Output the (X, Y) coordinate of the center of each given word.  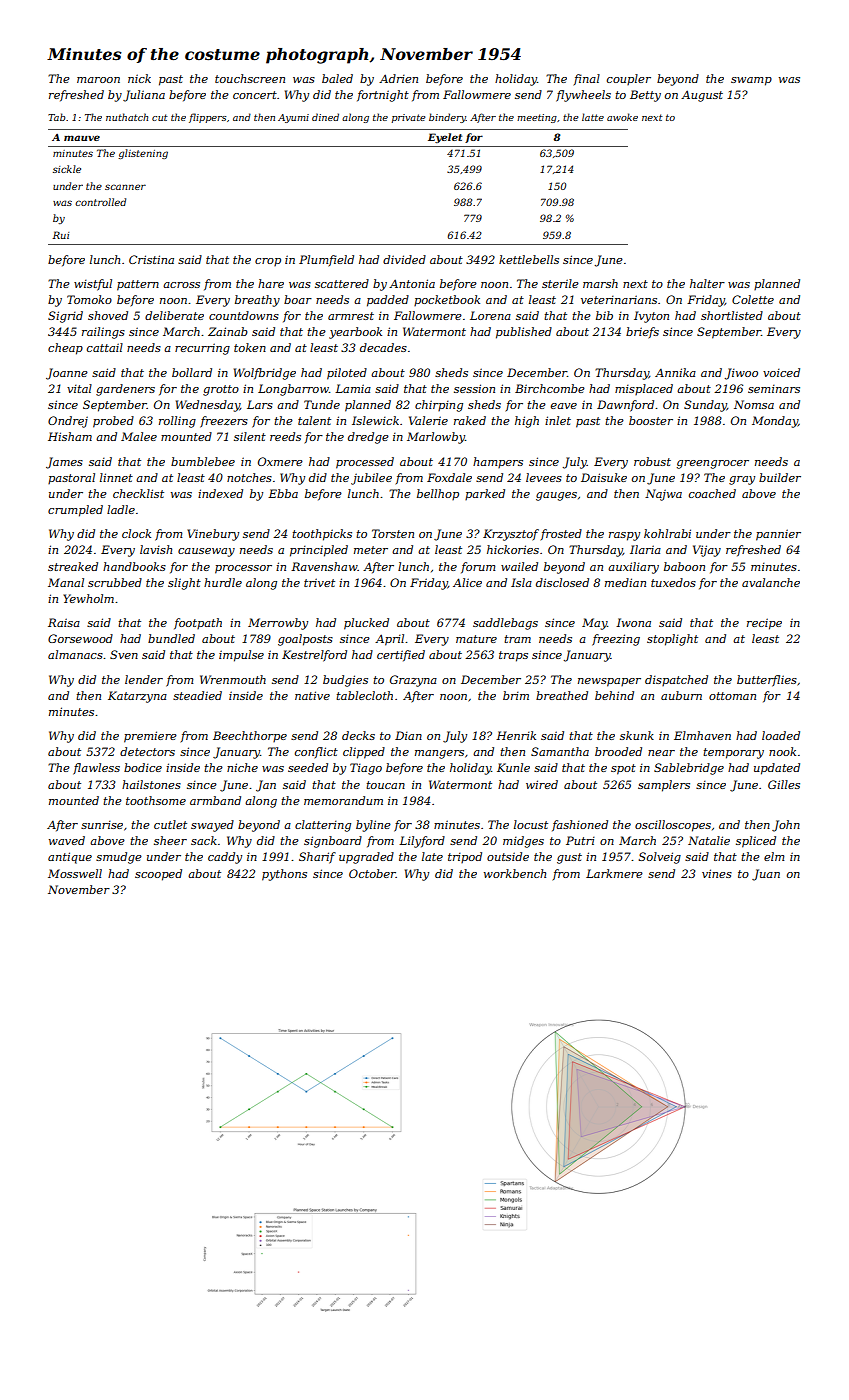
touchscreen (250, 78)
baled (337, 78)
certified (401, 656)
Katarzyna (137, 697)
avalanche (771, 582)
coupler (629, 79)
